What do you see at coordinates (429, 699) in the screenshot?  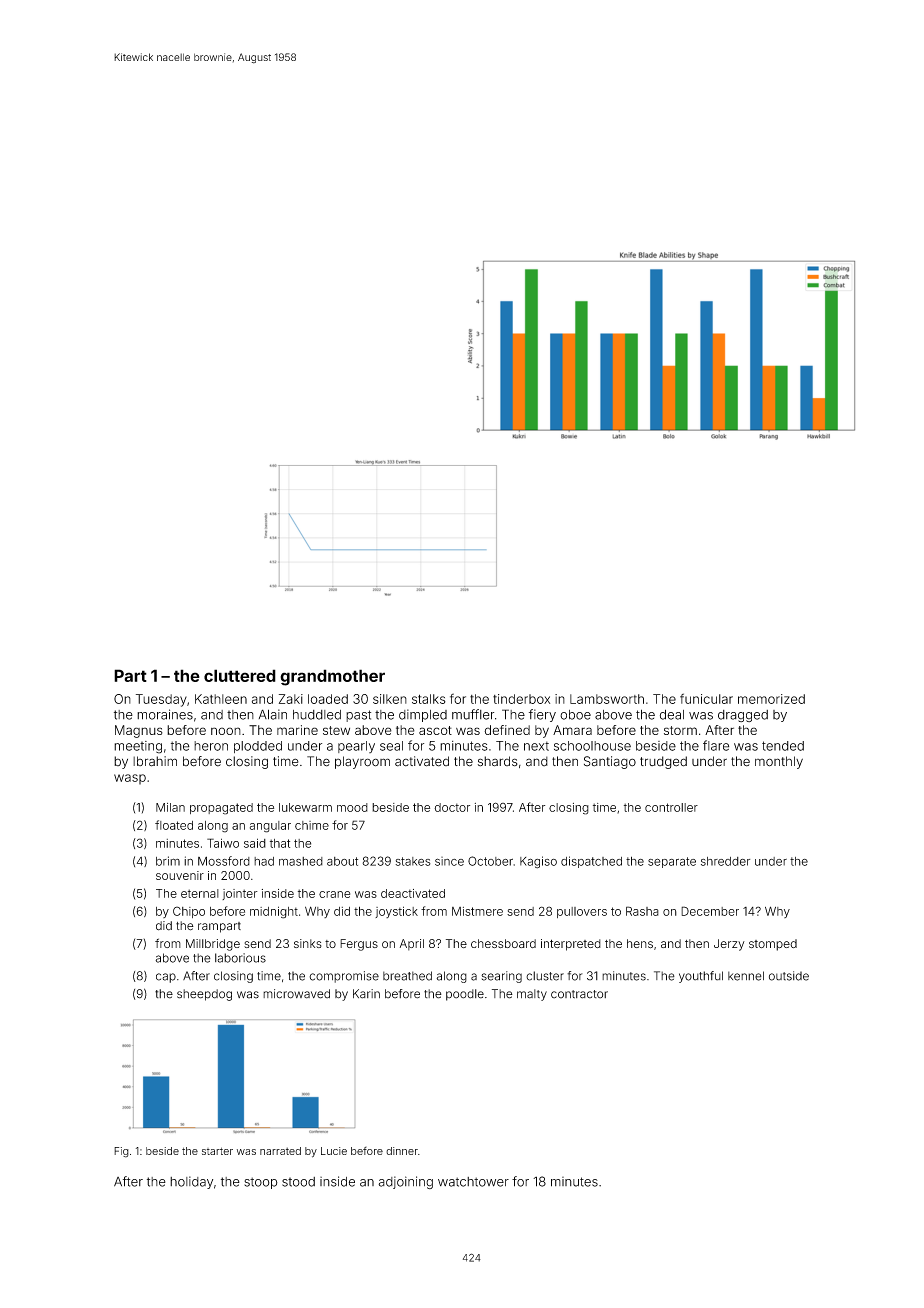 I see `stalks` at bounding box center [429, 699].
